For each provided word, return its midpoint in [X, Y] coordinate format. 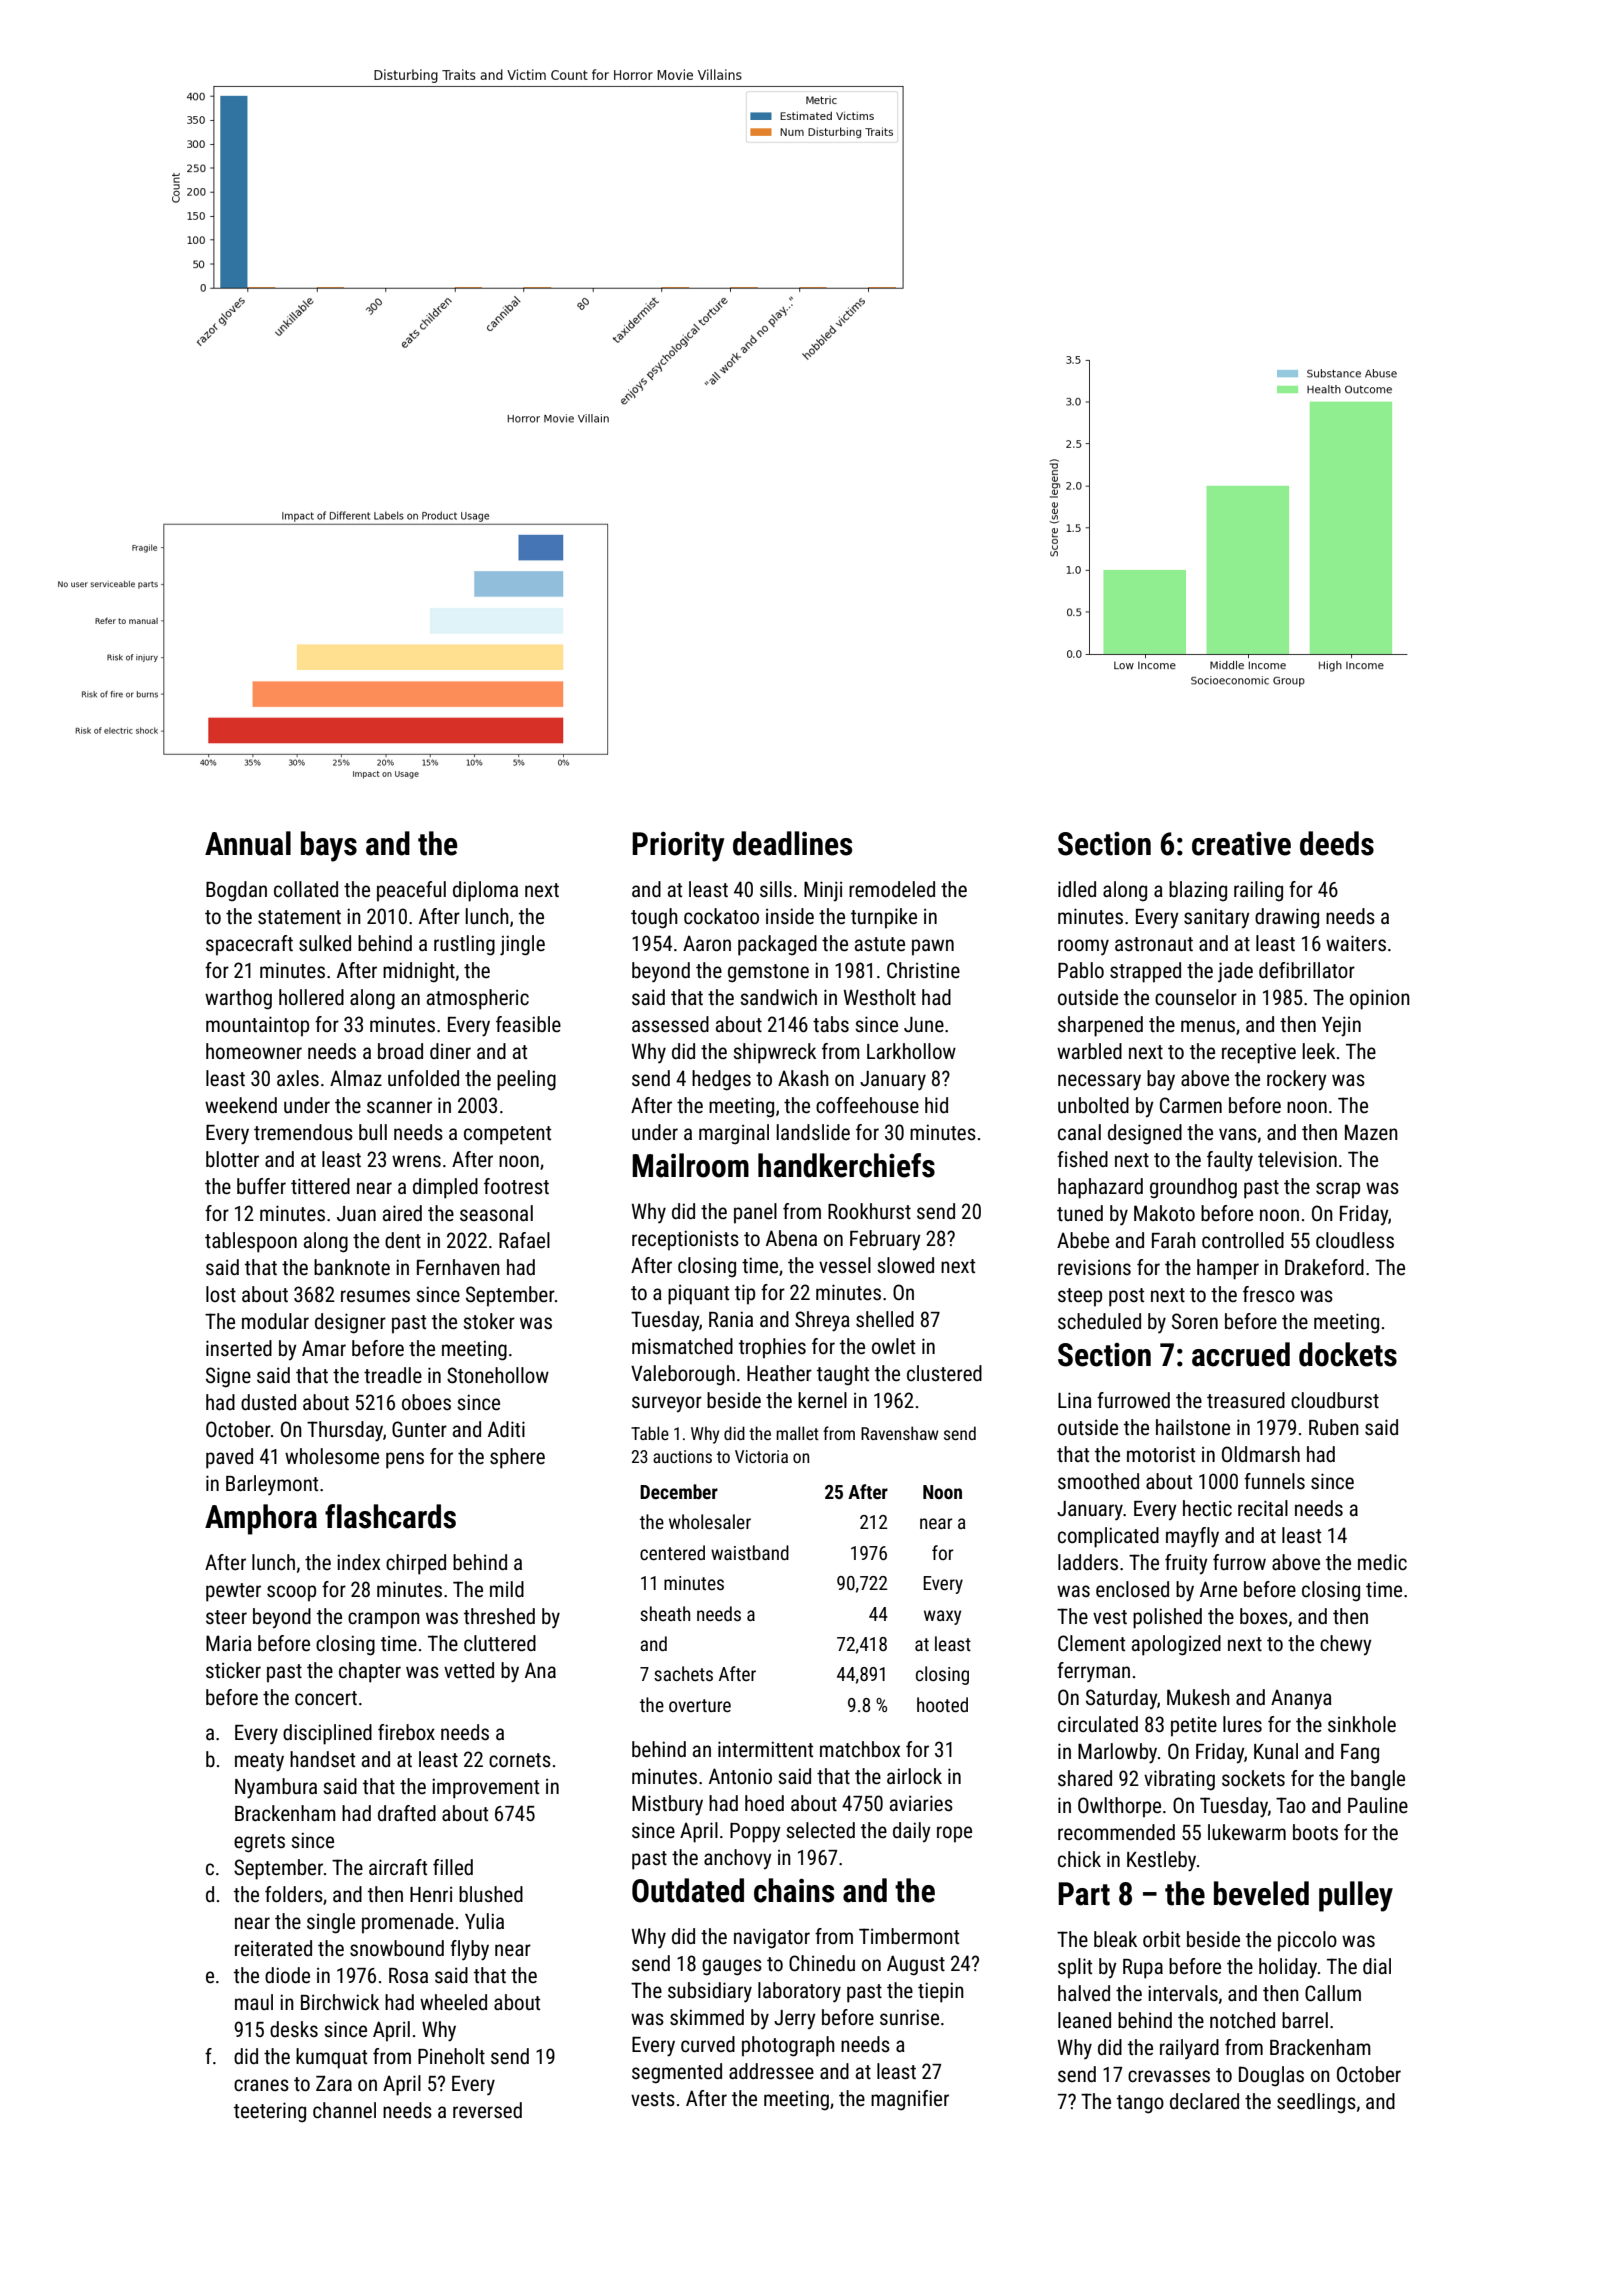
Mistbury [667, 1805]
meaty [259, 1762]
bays [329, 846]
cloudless [1355, 1240]
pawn [933, 947]
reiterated [273, 1948]
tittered [320, 1186]
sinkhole [1362, 1724]
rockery [1297, 1080]
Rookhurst [869, 1211]
